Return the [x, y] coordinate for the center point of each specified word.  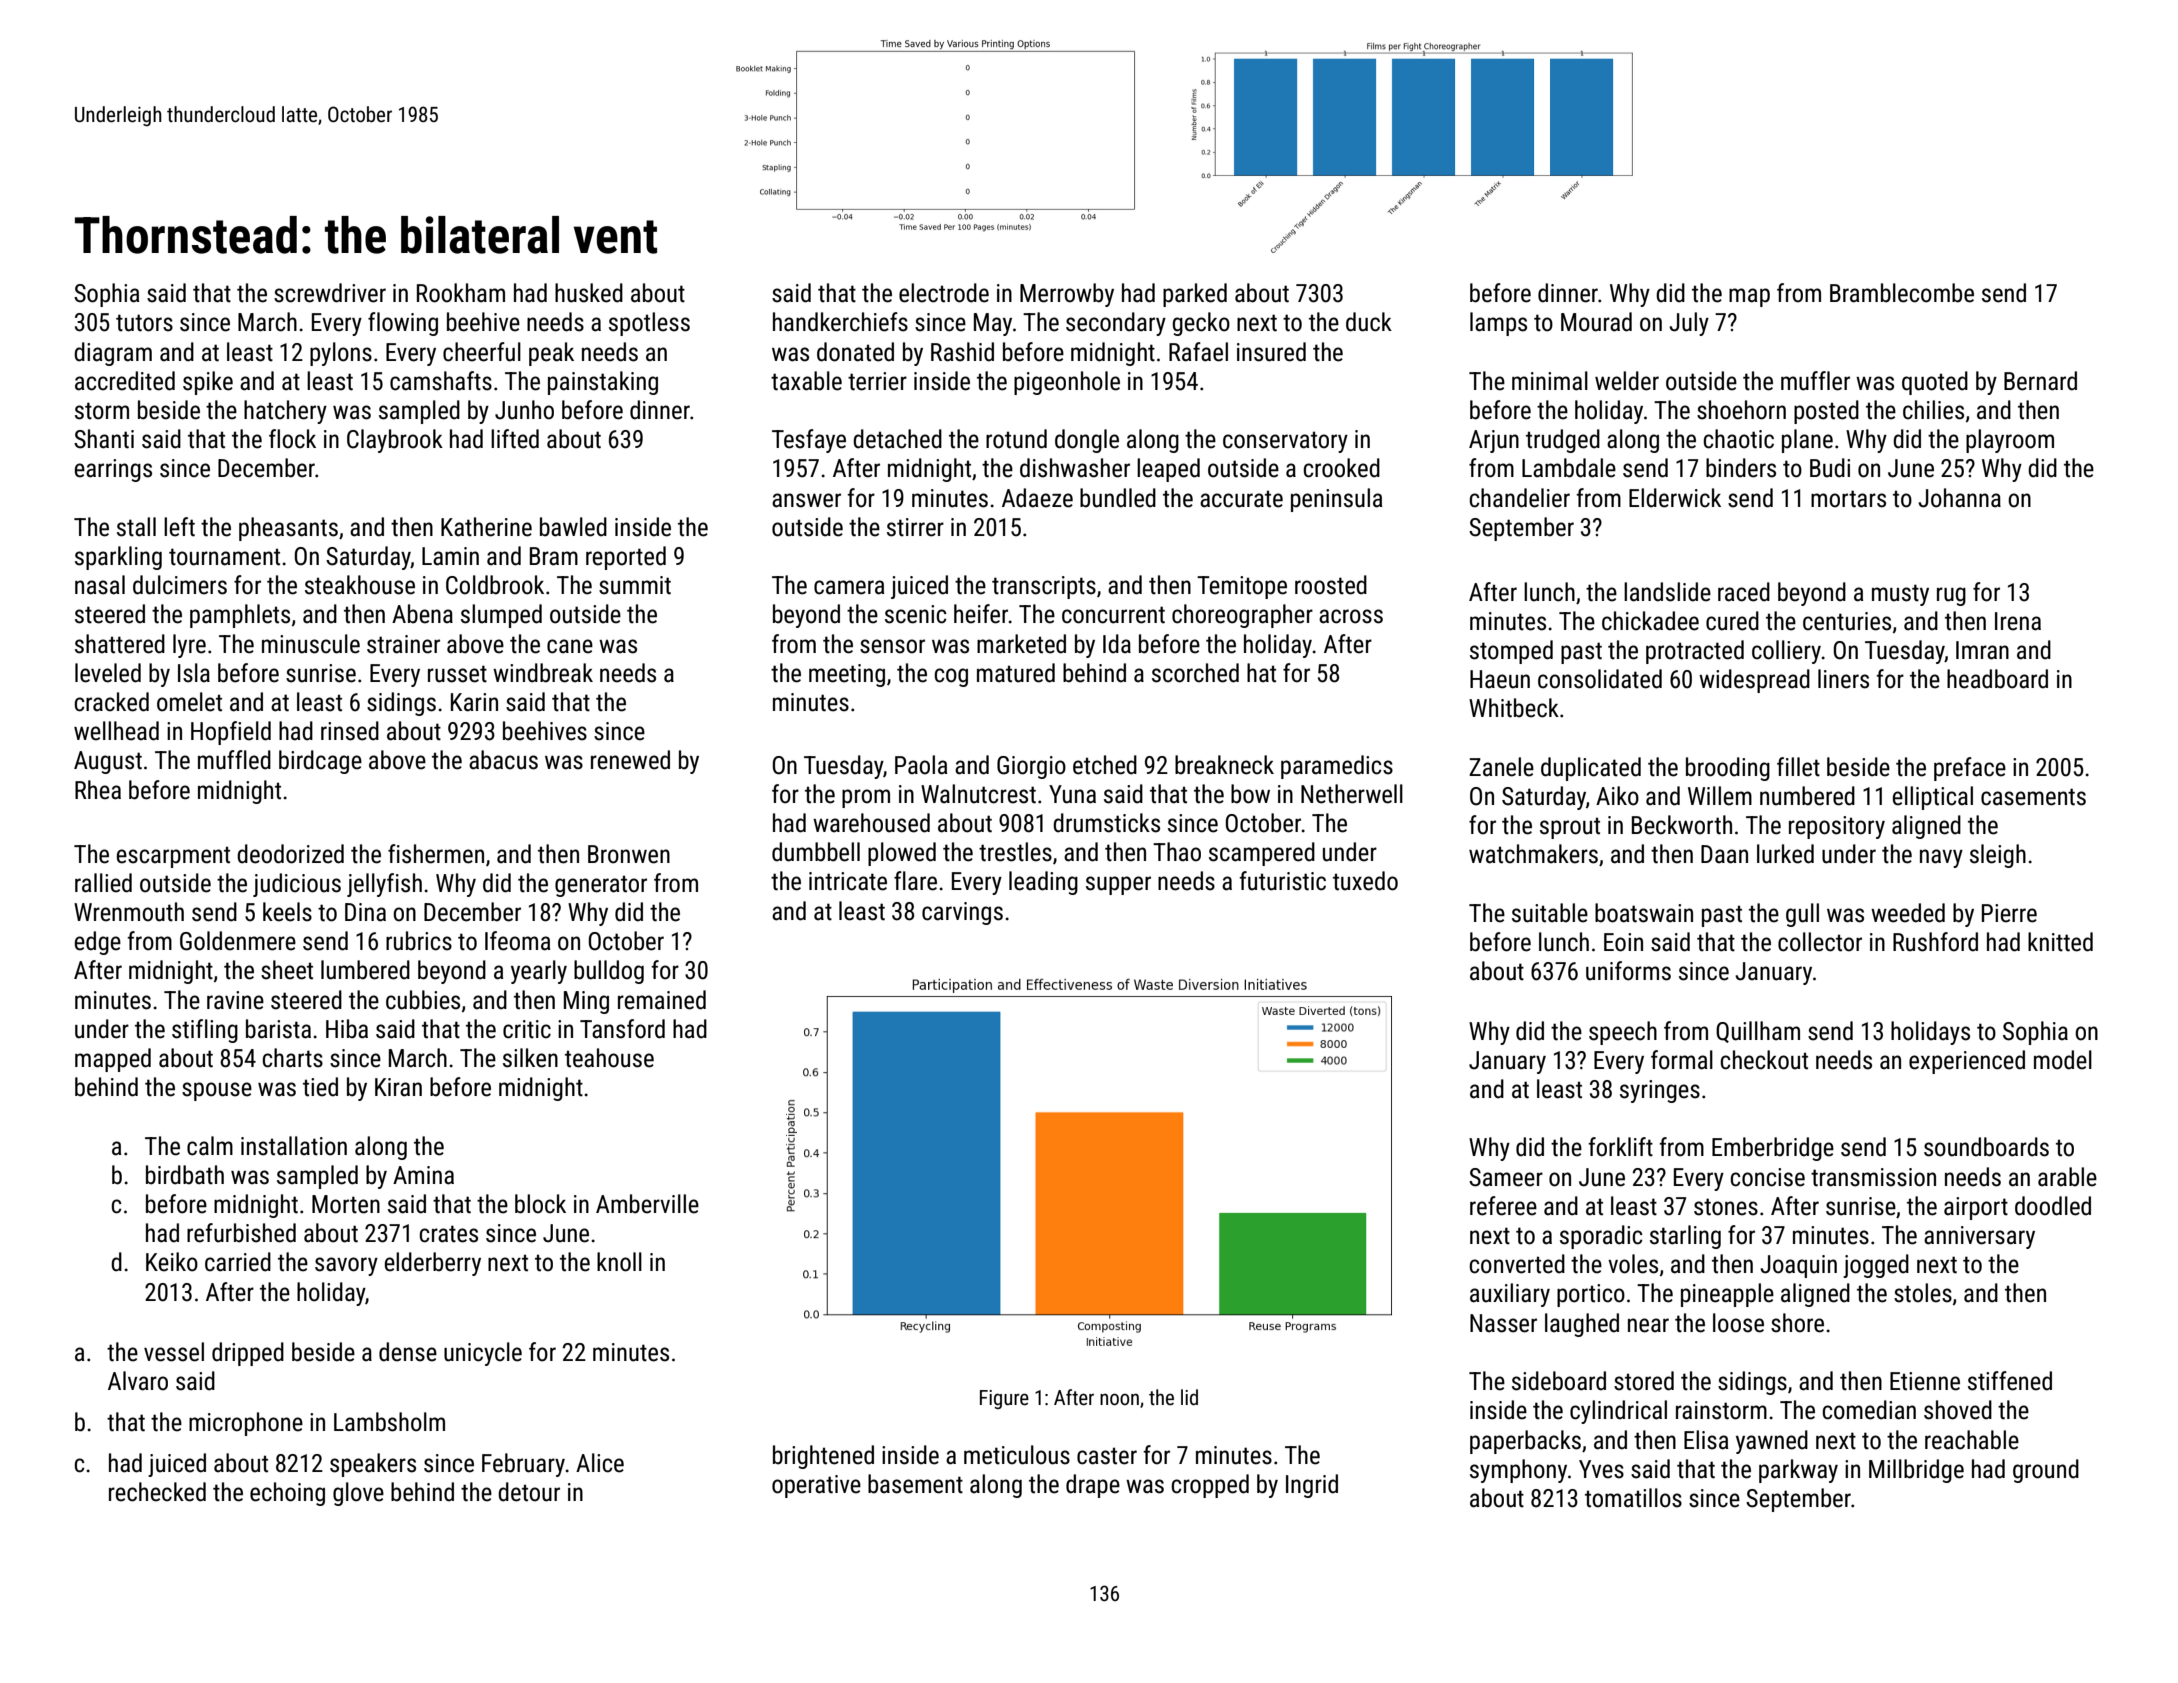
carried [238, 1262]
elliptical [1933, 798]
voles [1633, 1264]
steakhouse [360, 585]
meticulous [1017, 1455]
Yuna [1072, 794]
